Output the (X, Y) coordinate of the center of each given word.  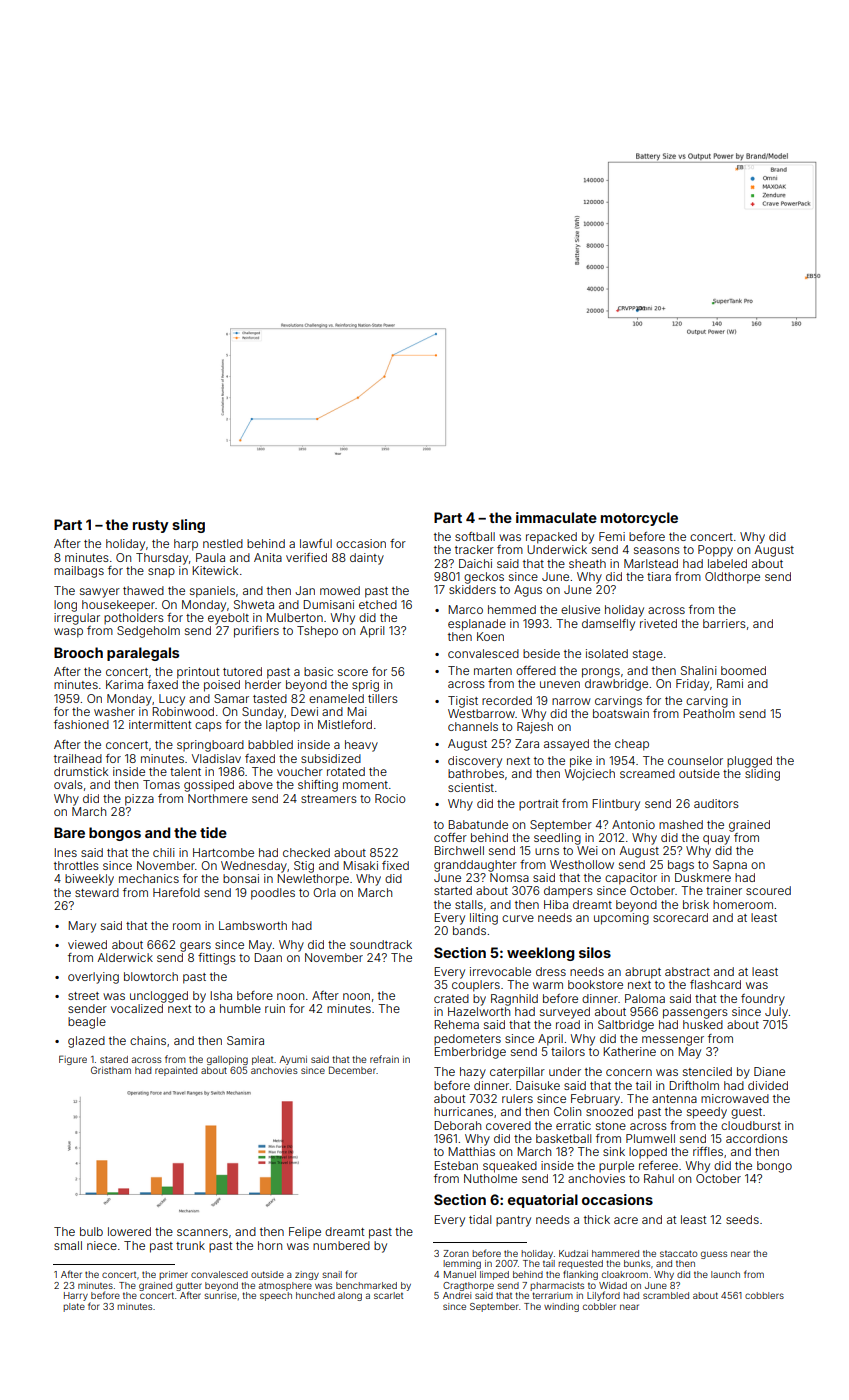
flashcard (715, 984)
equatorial (543, 1201)
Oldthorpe (732, 578)
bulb (91, 1231)
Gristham (111, 1070)
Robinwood (183, 711)
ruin (275, 1008)
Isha (221, 995)
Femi (612, 536)
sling (188, 526)
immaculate (556, 517)
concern (629, 1072)
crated (451, 998)
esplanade (477, 625)
